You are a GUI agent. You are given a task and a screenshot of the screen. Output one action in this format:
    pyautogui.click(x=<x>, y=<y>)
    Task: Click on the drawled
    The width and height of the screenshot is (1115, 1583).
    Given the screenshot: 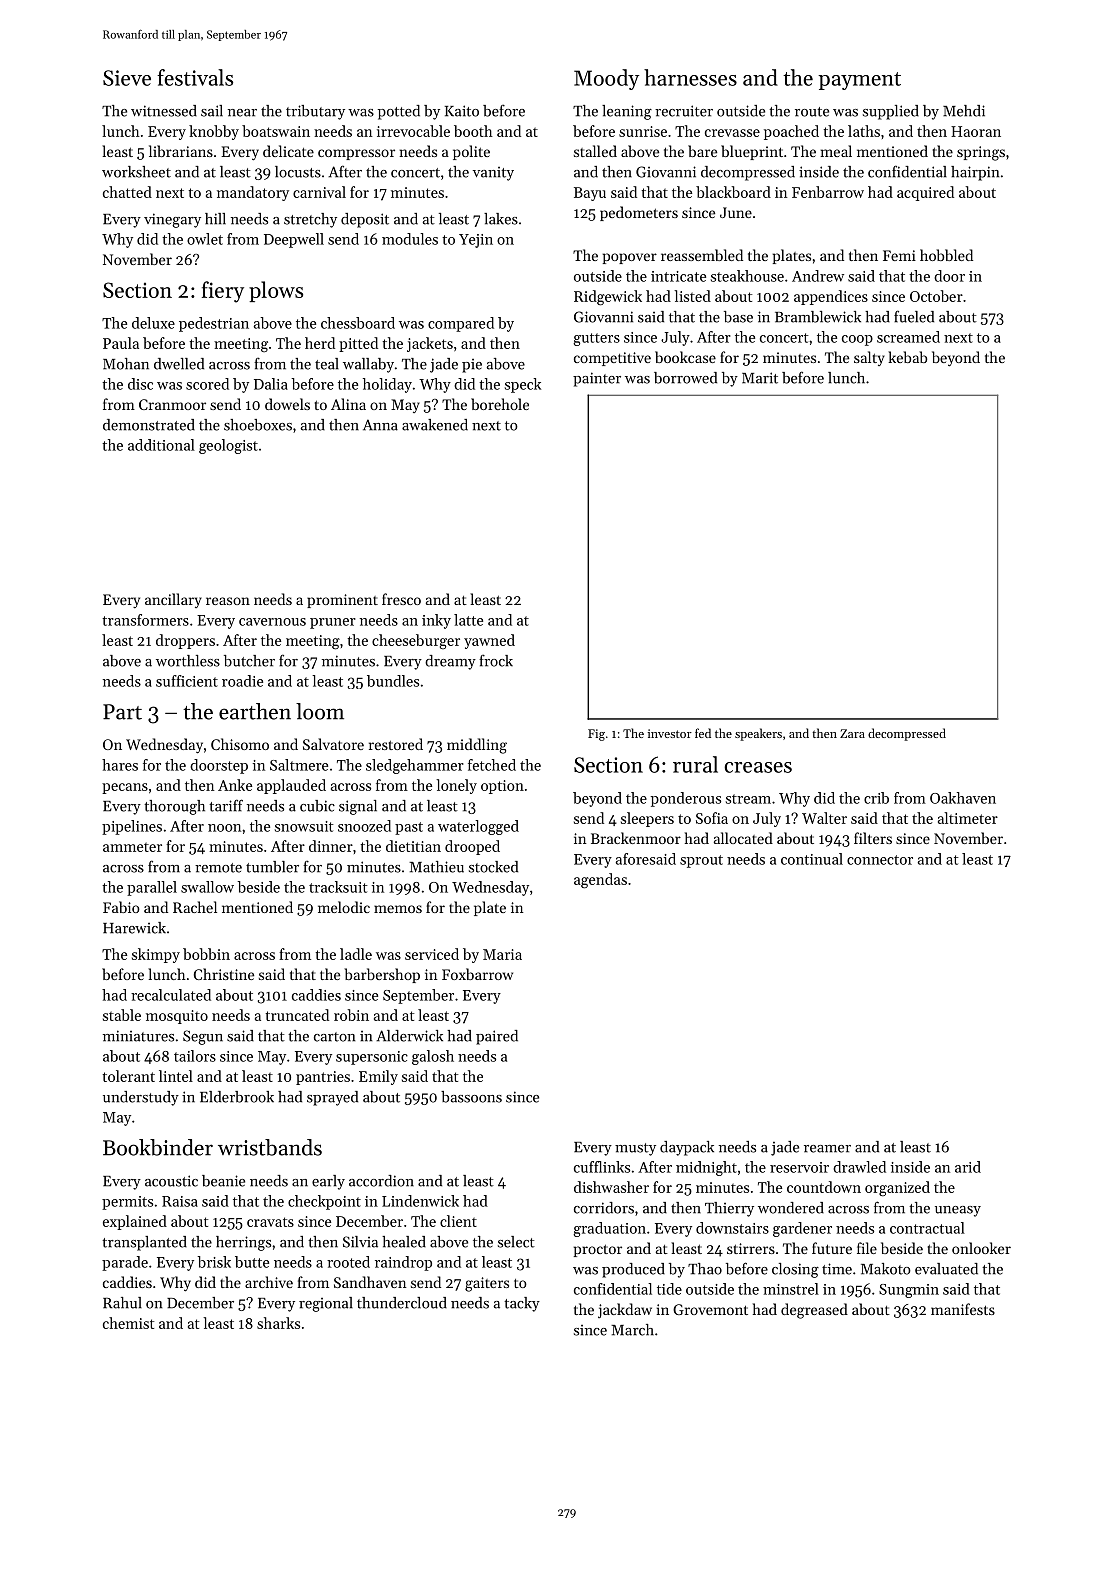 What is the action you would take?
    pyautogui.click(x=859, y=1167)
